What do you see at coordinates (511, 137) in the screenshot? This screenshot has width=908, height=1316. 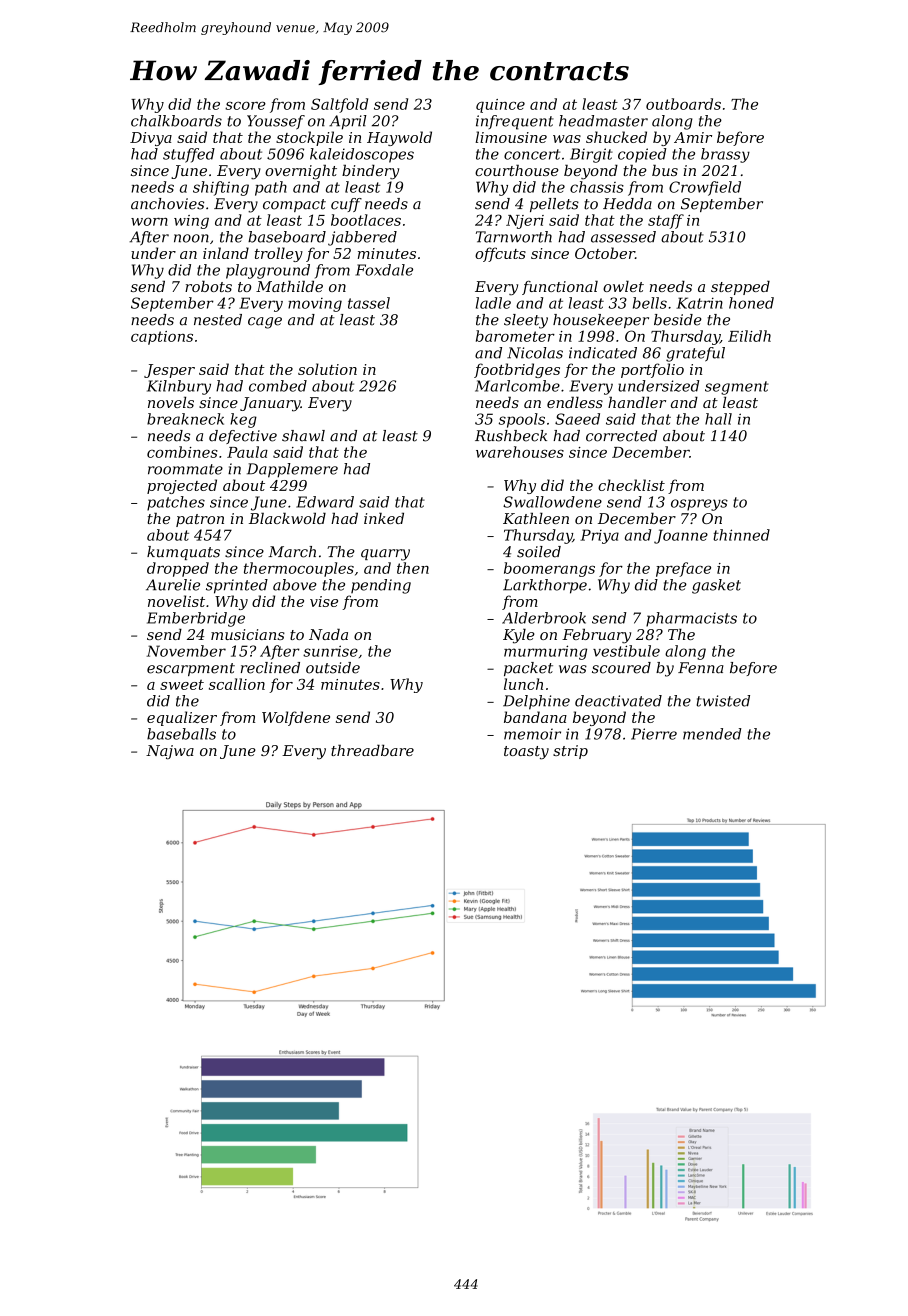 I see `limousine` at bounding box center [511, 137].
